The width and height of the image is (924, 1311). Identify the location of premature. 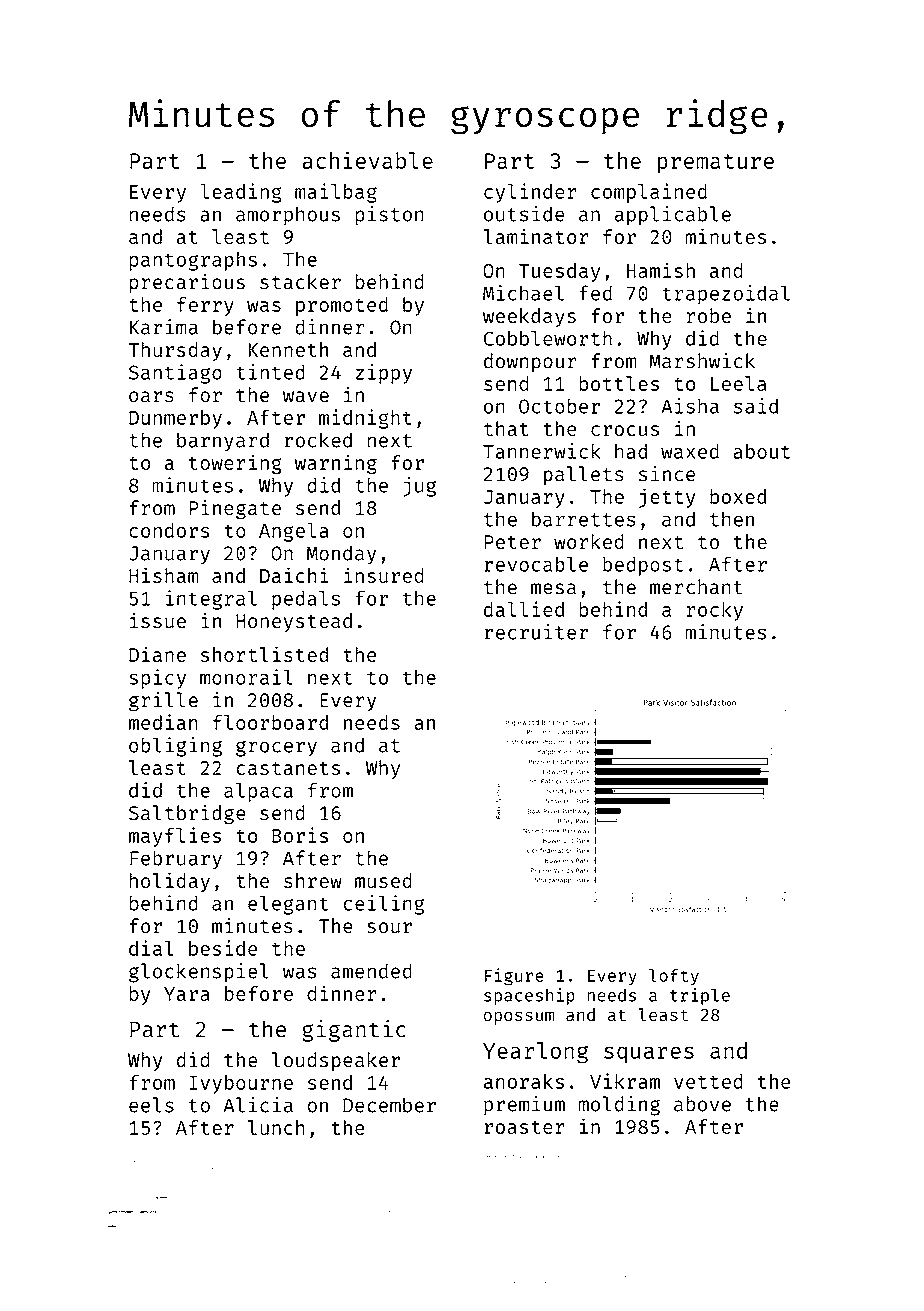
(716, 164).
